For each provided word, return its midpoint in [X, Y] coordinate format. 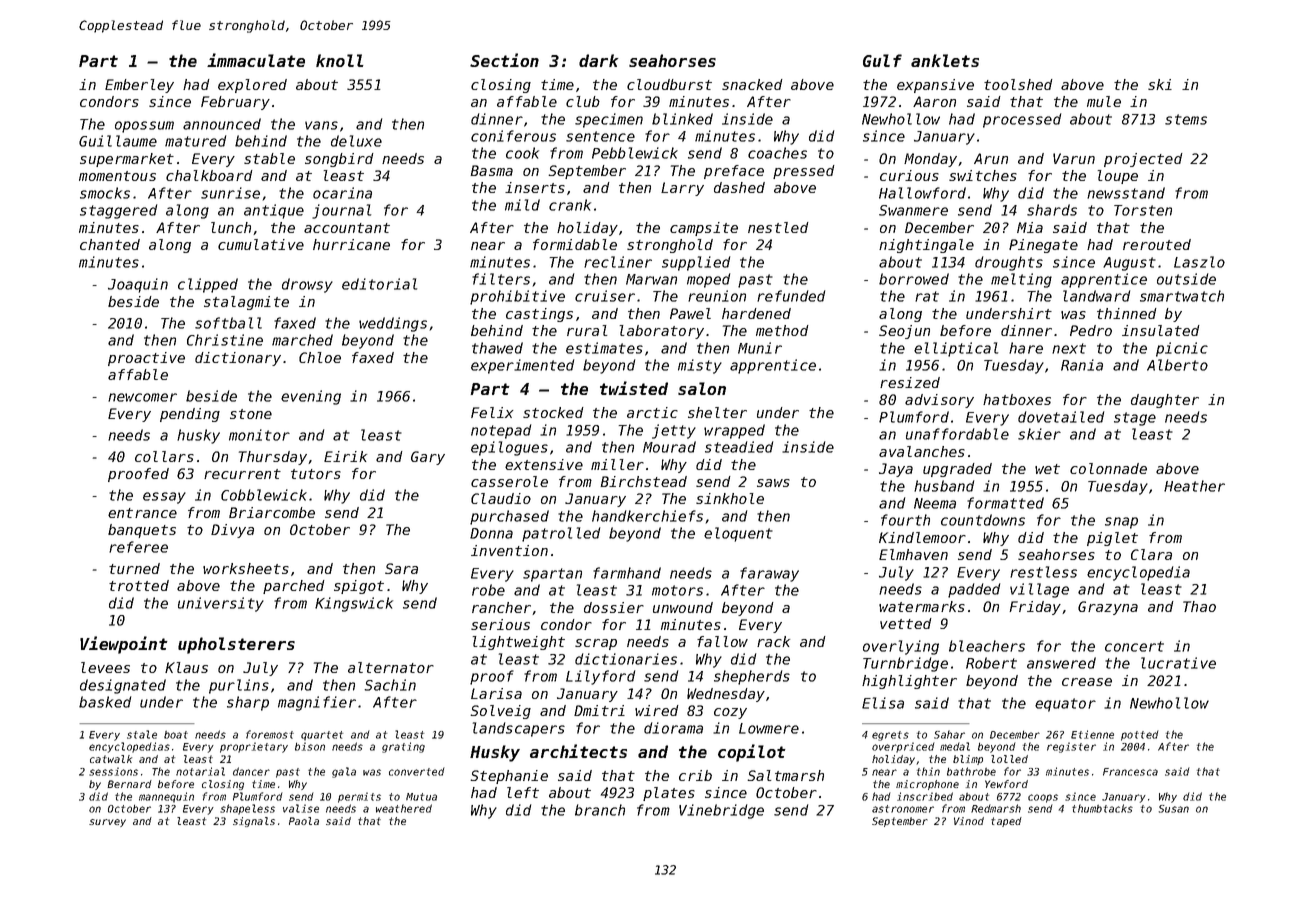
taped [1006, 822]
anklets [945, 60]
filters [501, 279]
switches [983, 175]
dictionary [238, 359]
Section [504, 60]
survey [107, 823]
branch [600, 810]
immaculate [256, 60]
